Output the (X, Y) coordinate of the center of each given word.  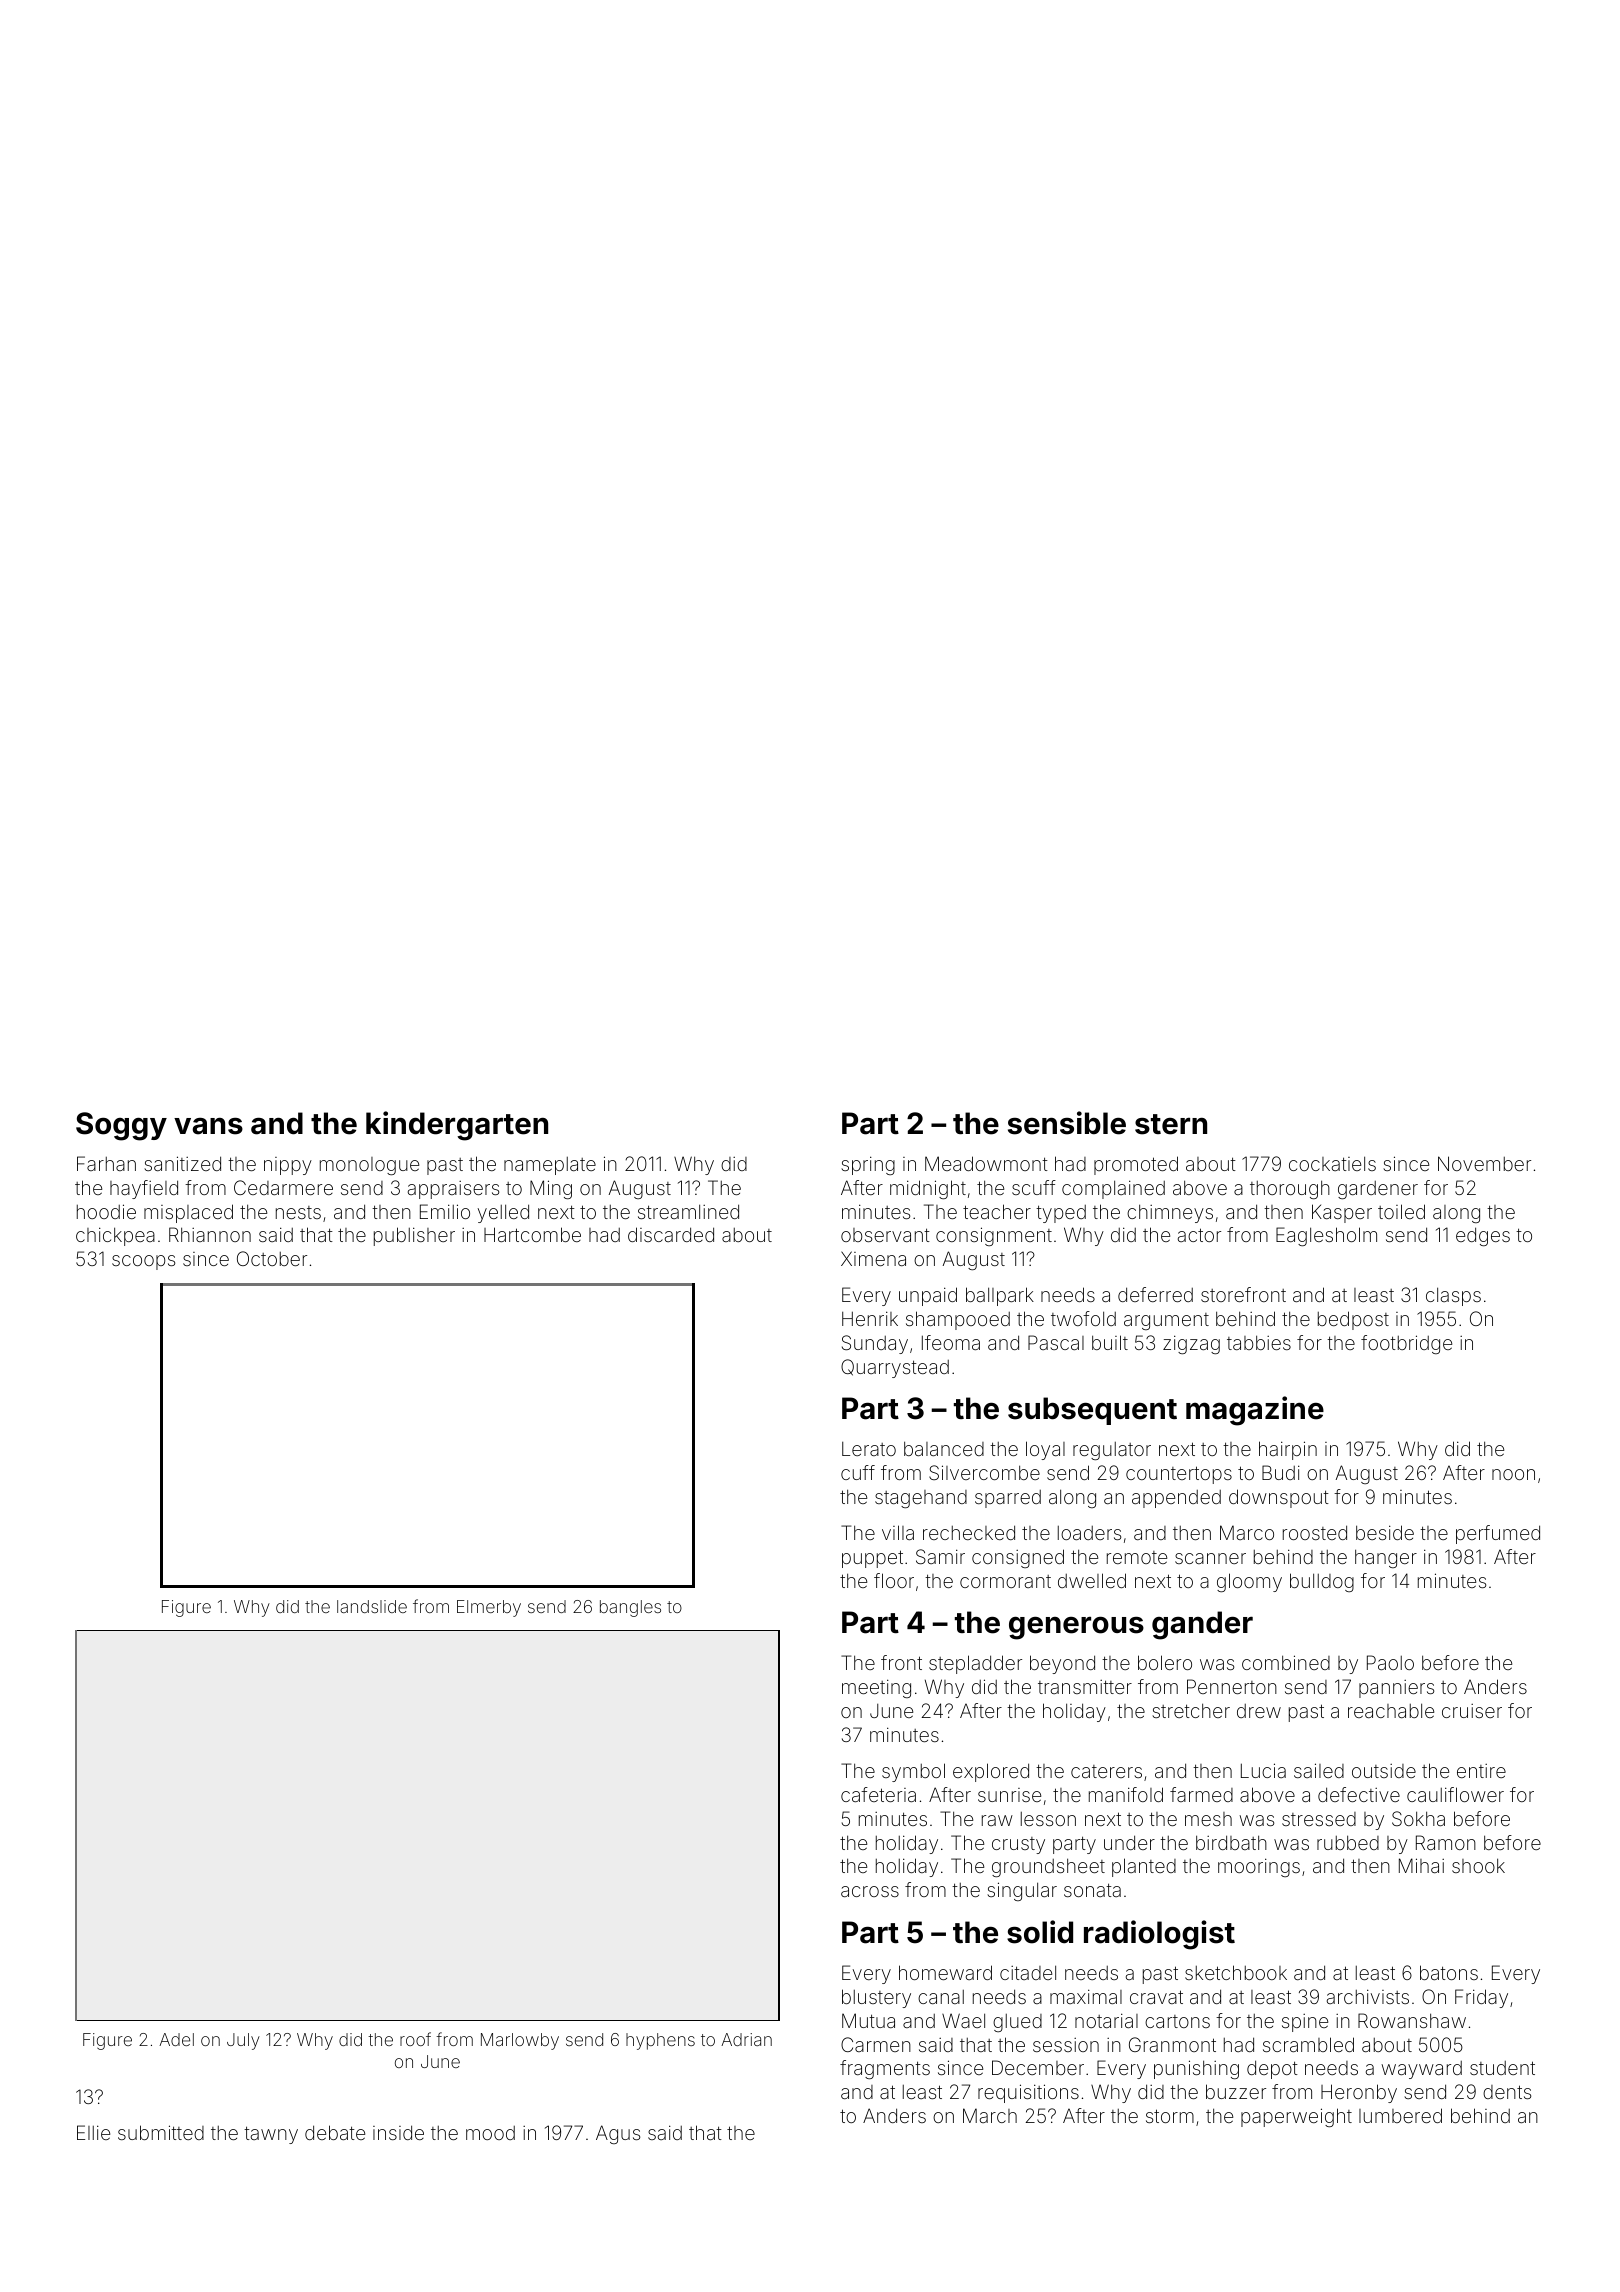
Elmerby (489, 1608)
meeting (876, 1688)
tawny (271, 2135)
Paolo (1390, 1662)
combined (1286, 1662)
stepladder (975, 1664)
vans (208, 1126)
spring (868, 1165)
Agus (618, 2134)
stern (1171, 1124)
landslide (372, 1606)
